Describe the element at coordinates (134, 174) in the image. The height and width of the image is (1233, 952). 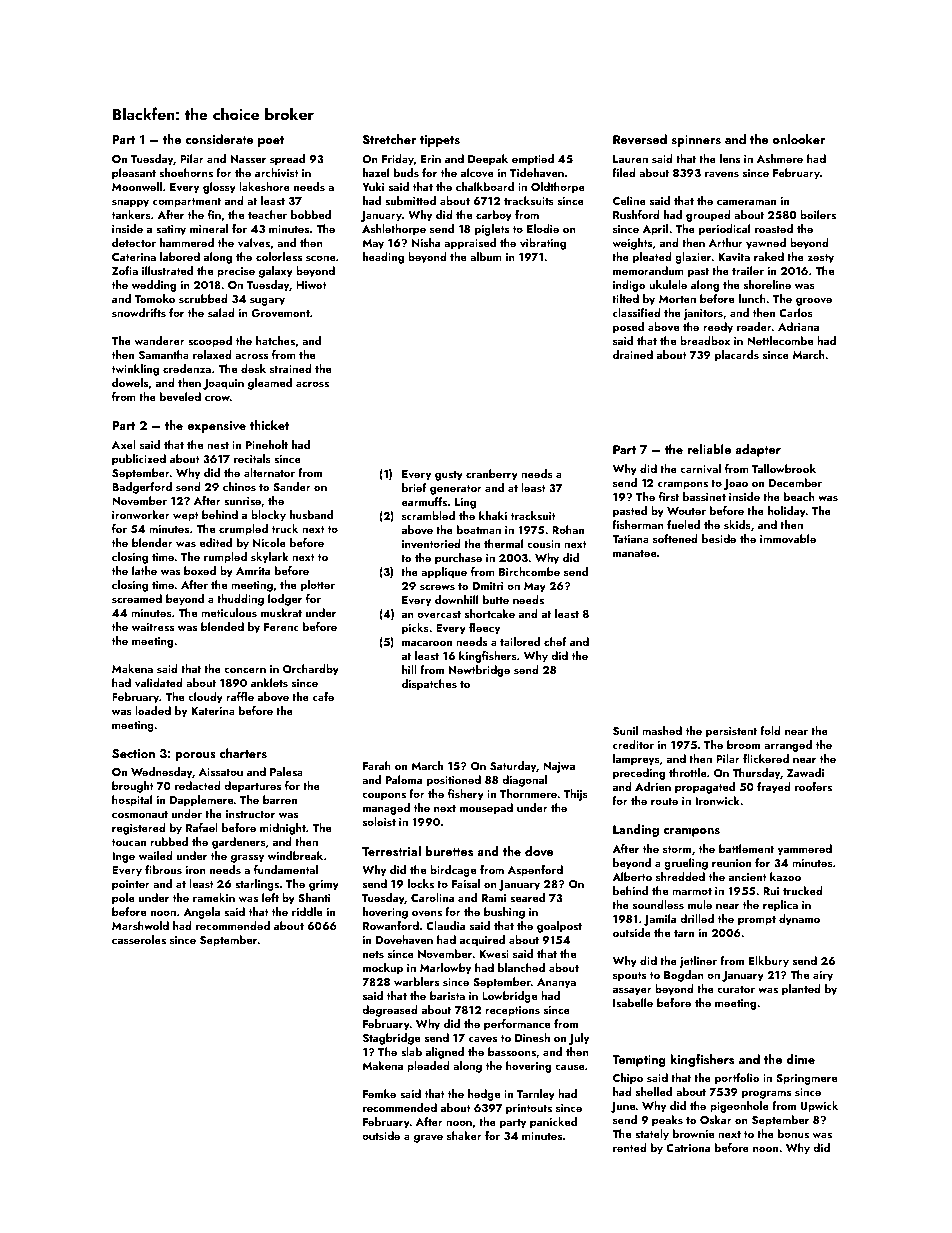
I see `pleasant` at that location.
